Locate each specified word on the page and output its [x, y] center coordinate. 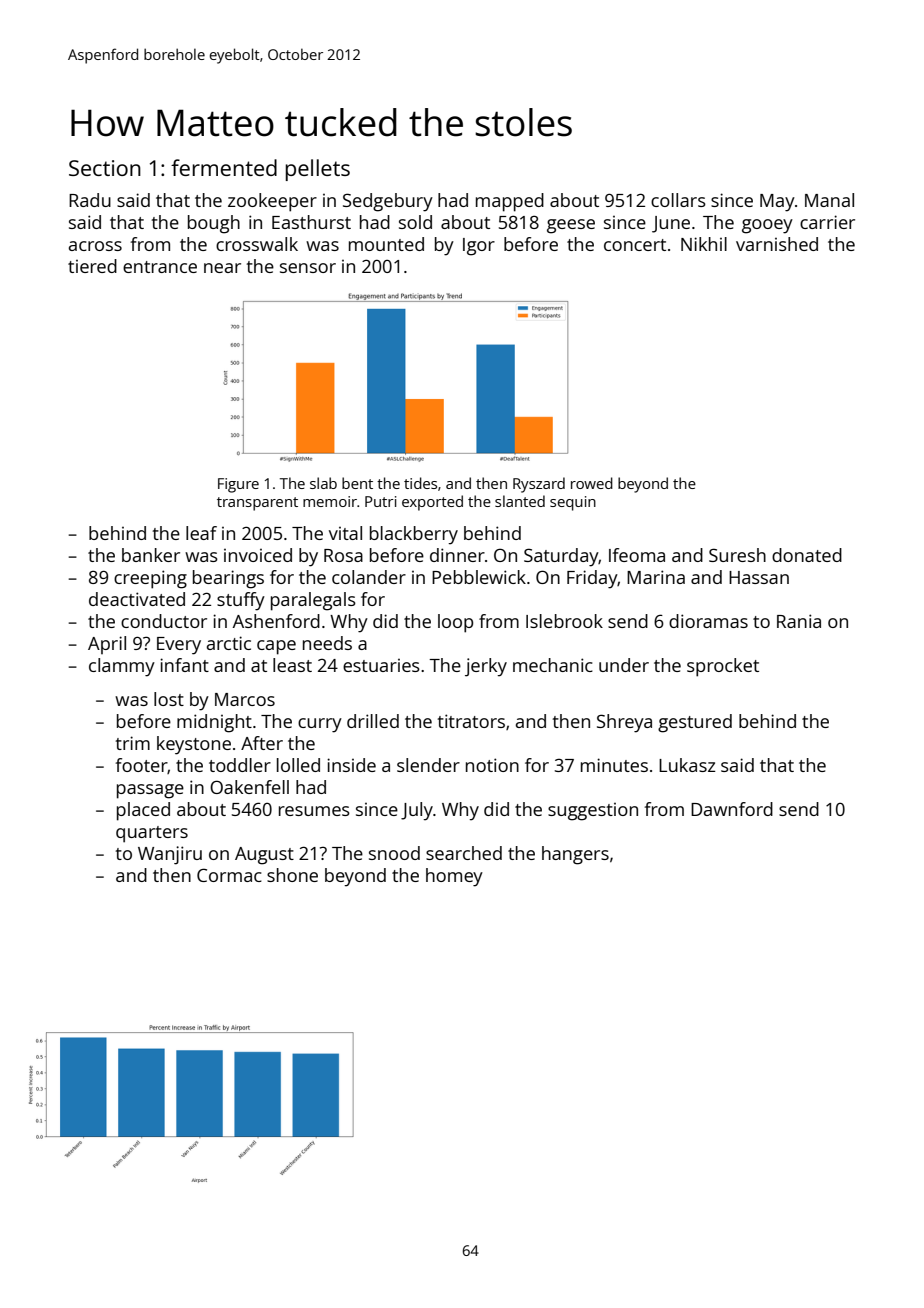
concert [635, 245]
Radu [90, 200]
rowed [592, 483]
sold [415, 222]
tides [420, 483]
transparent [257, 504]
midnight [214, 723]
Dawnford [732, 809]
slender [428, 765]
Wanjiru [170, 855]
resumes [314, 811]
